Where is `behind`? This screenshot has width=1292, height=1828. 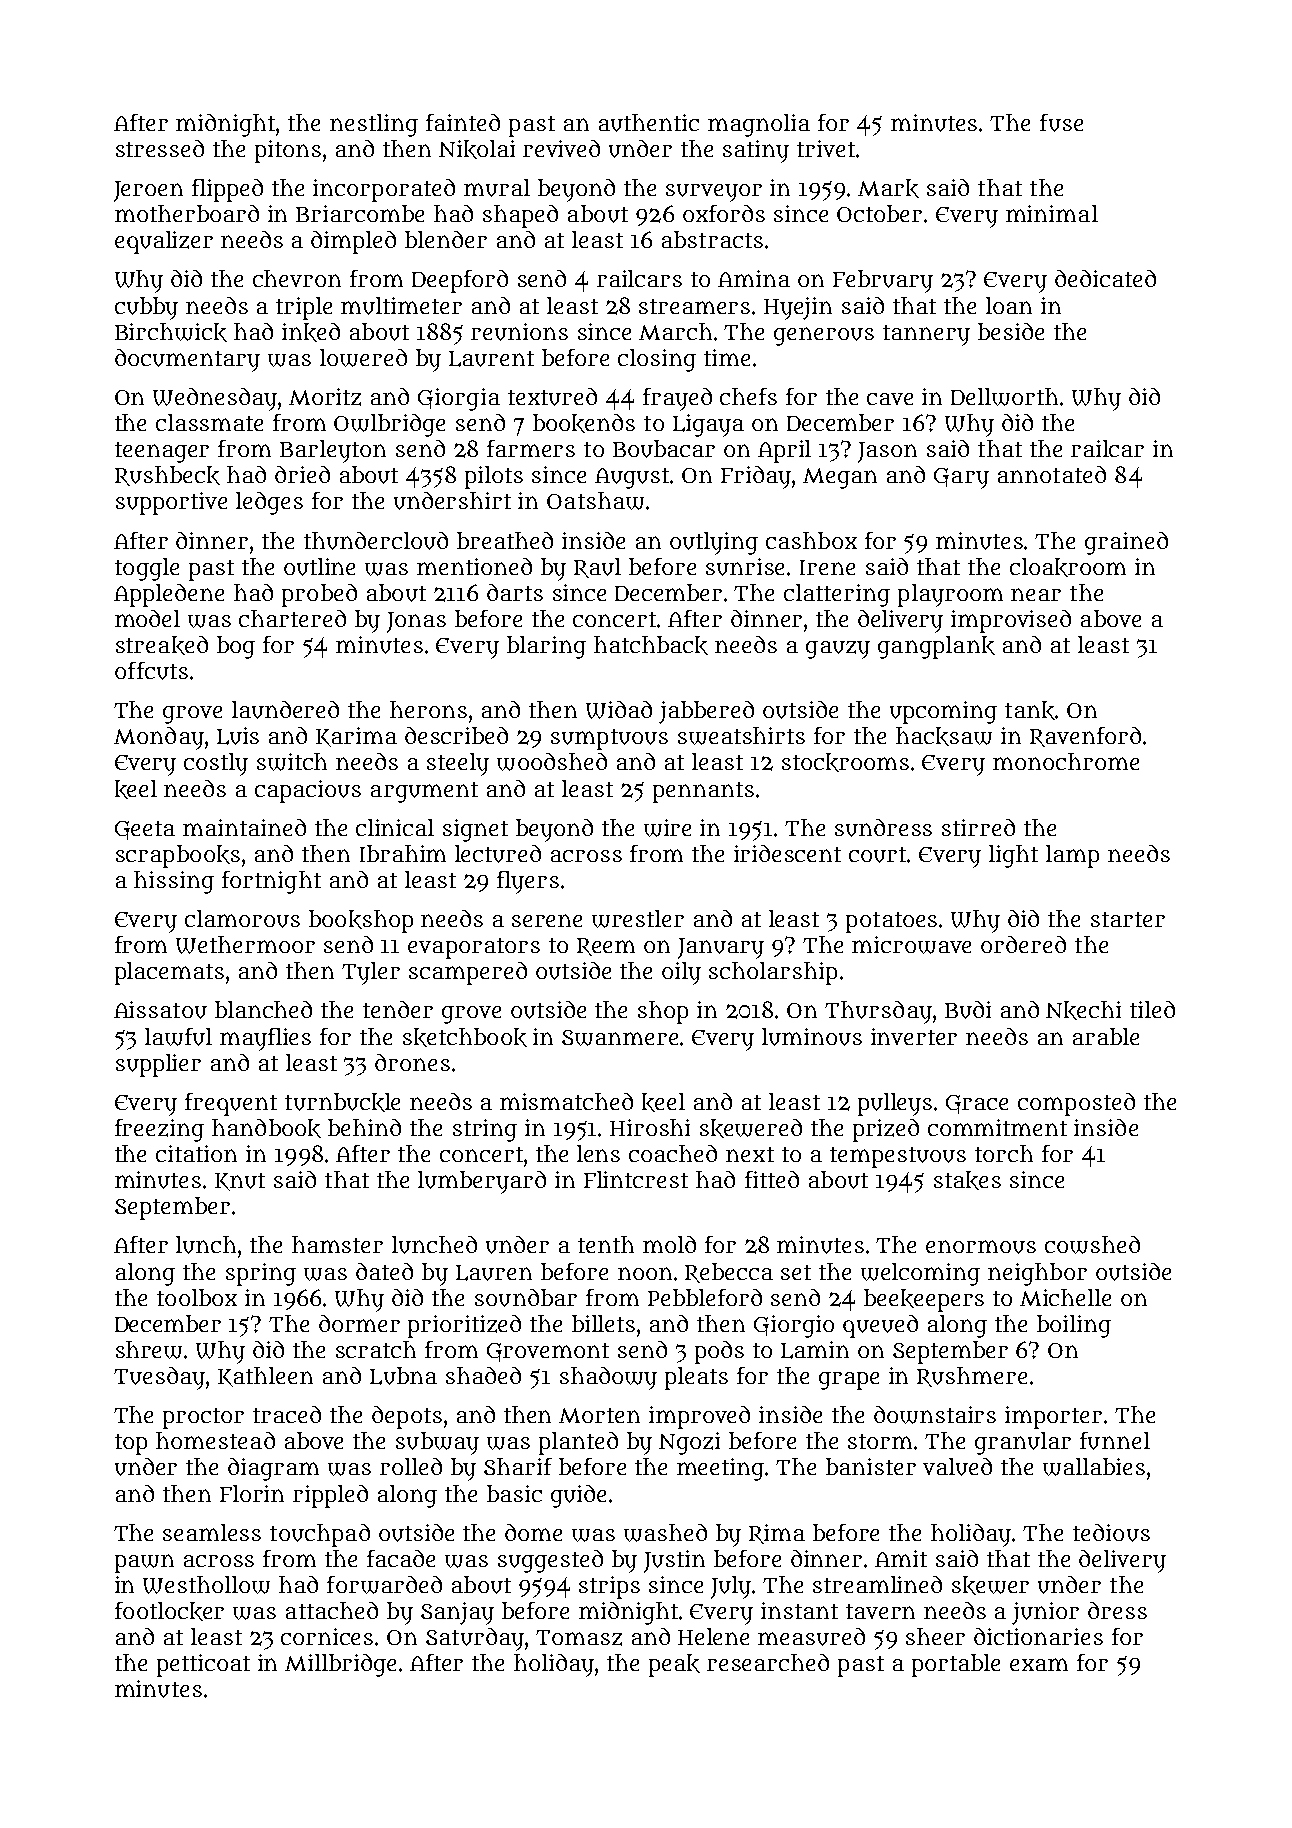 behind is located at coordinates (364, 1127).
